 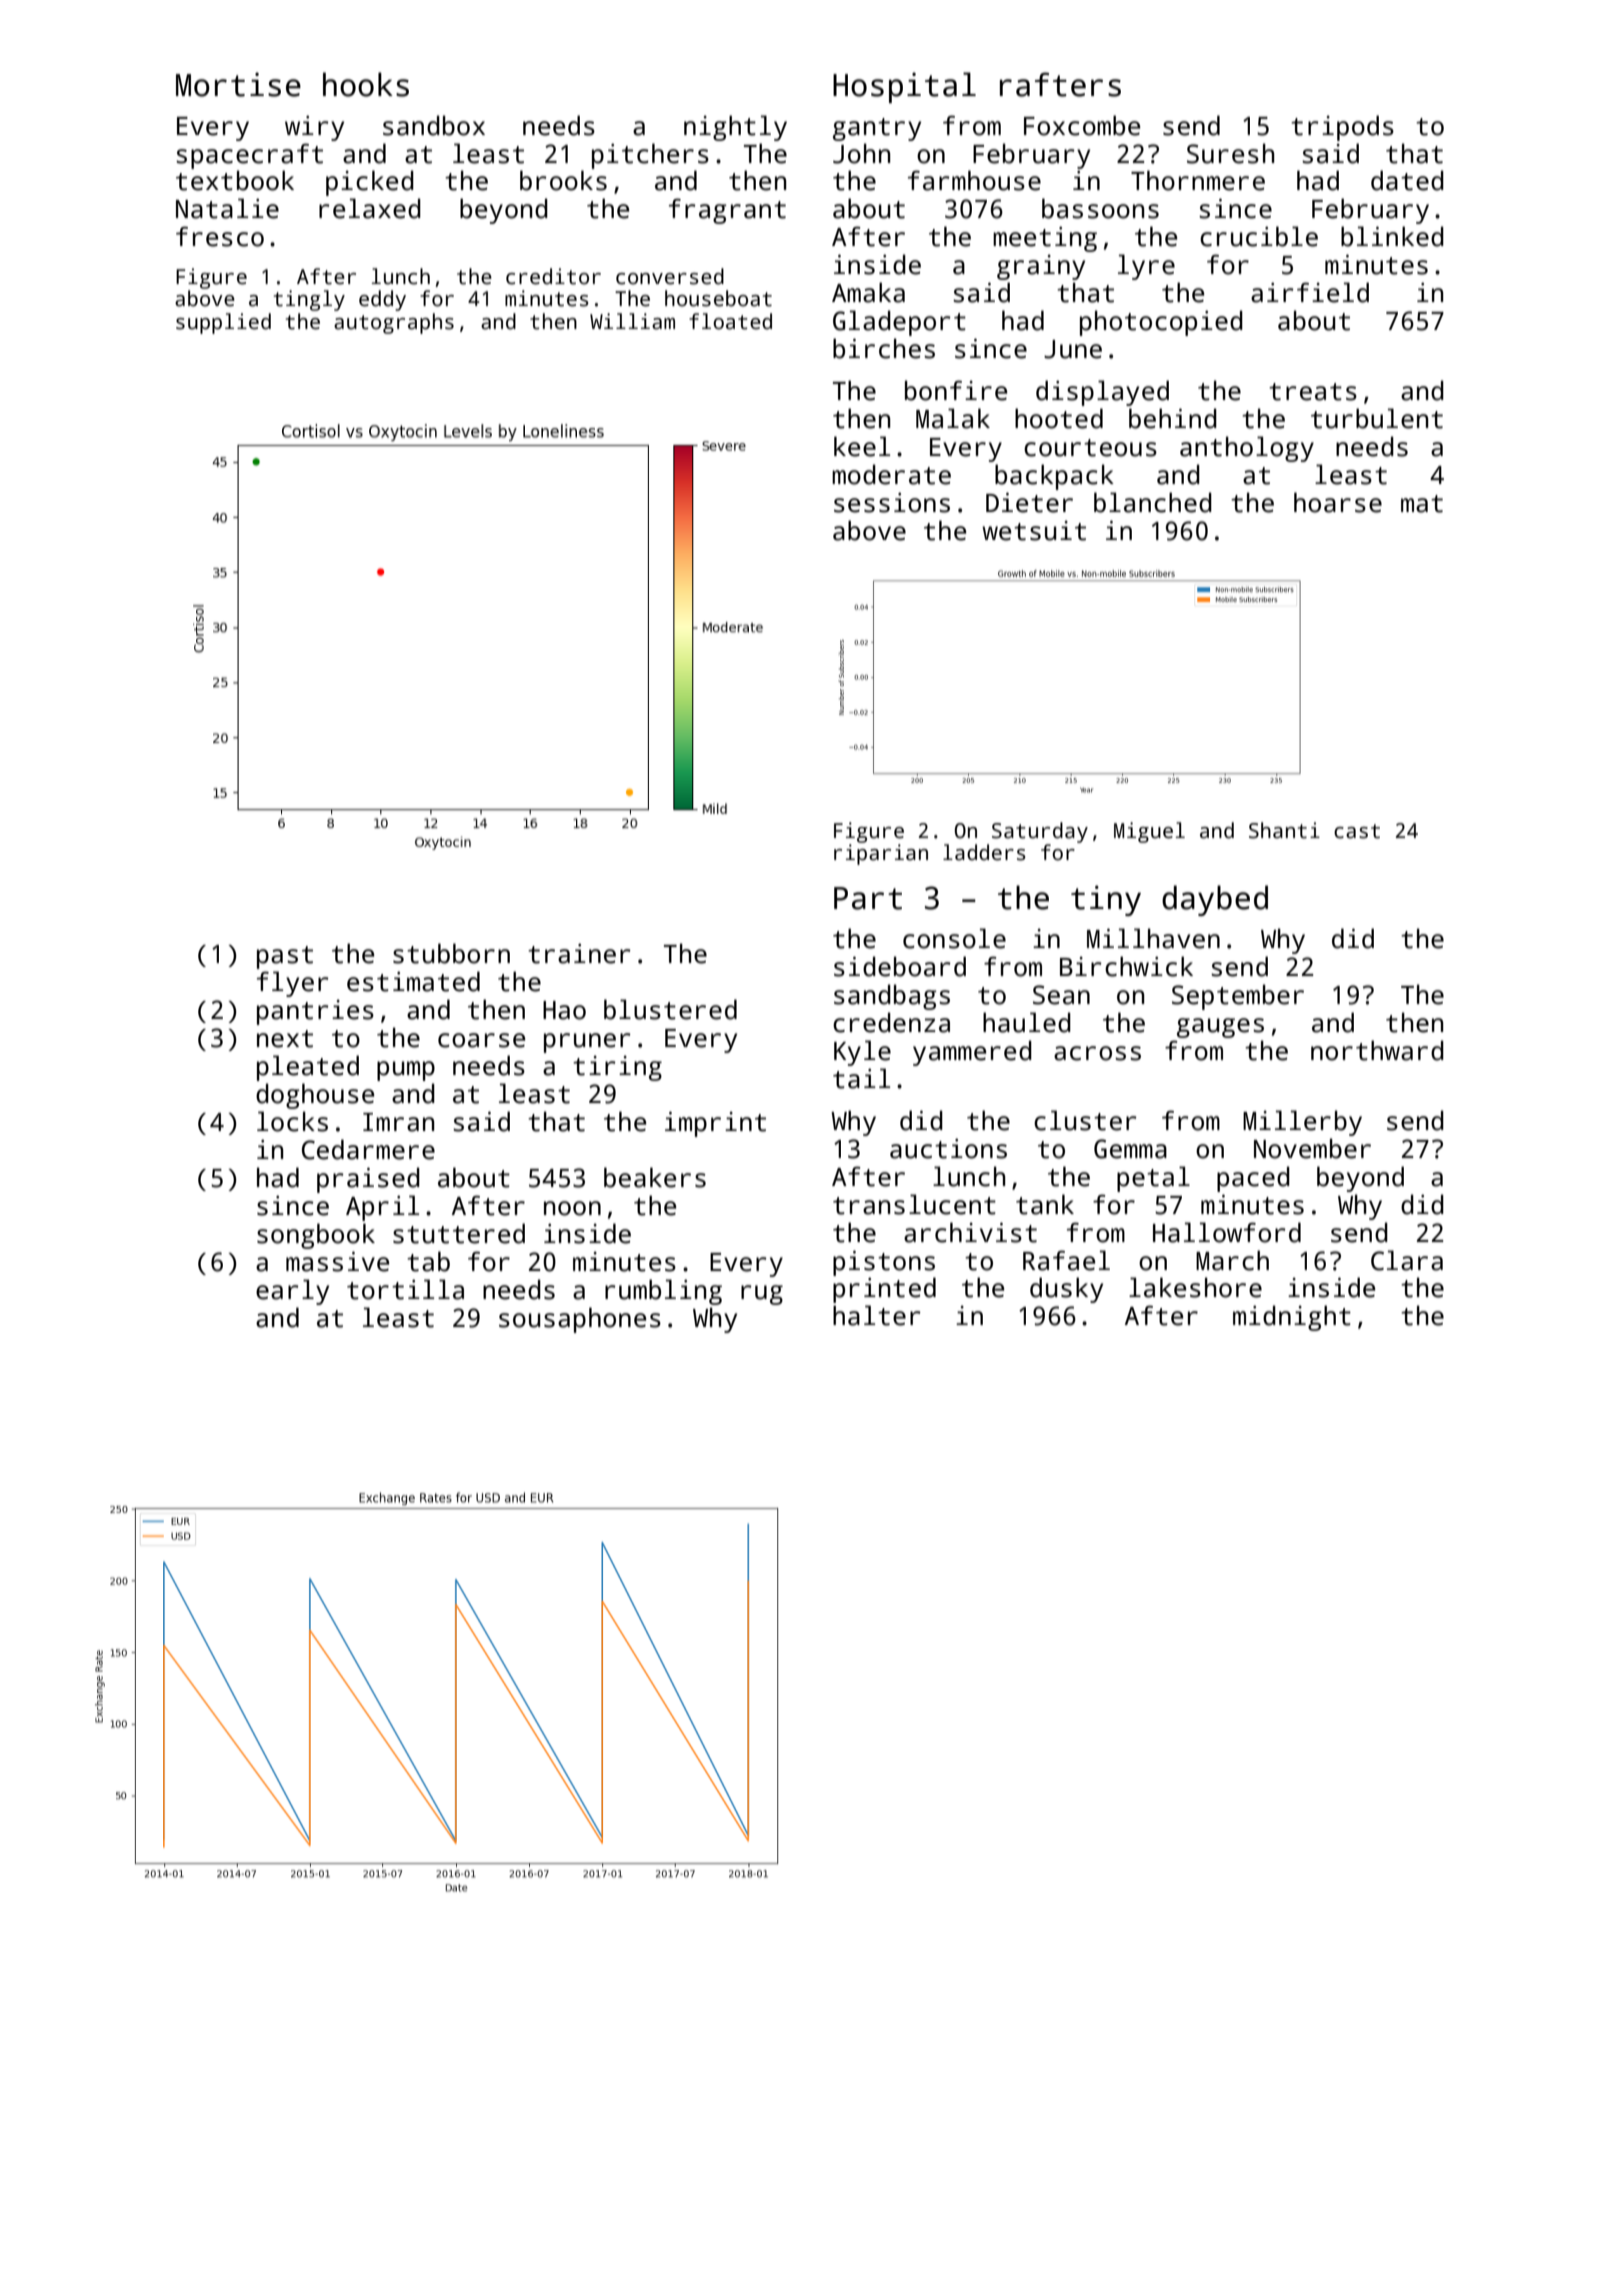 What do you see at coordinates (223, 323) in the screenshot?
I see `supplied` at bounding box center [223, 323].
